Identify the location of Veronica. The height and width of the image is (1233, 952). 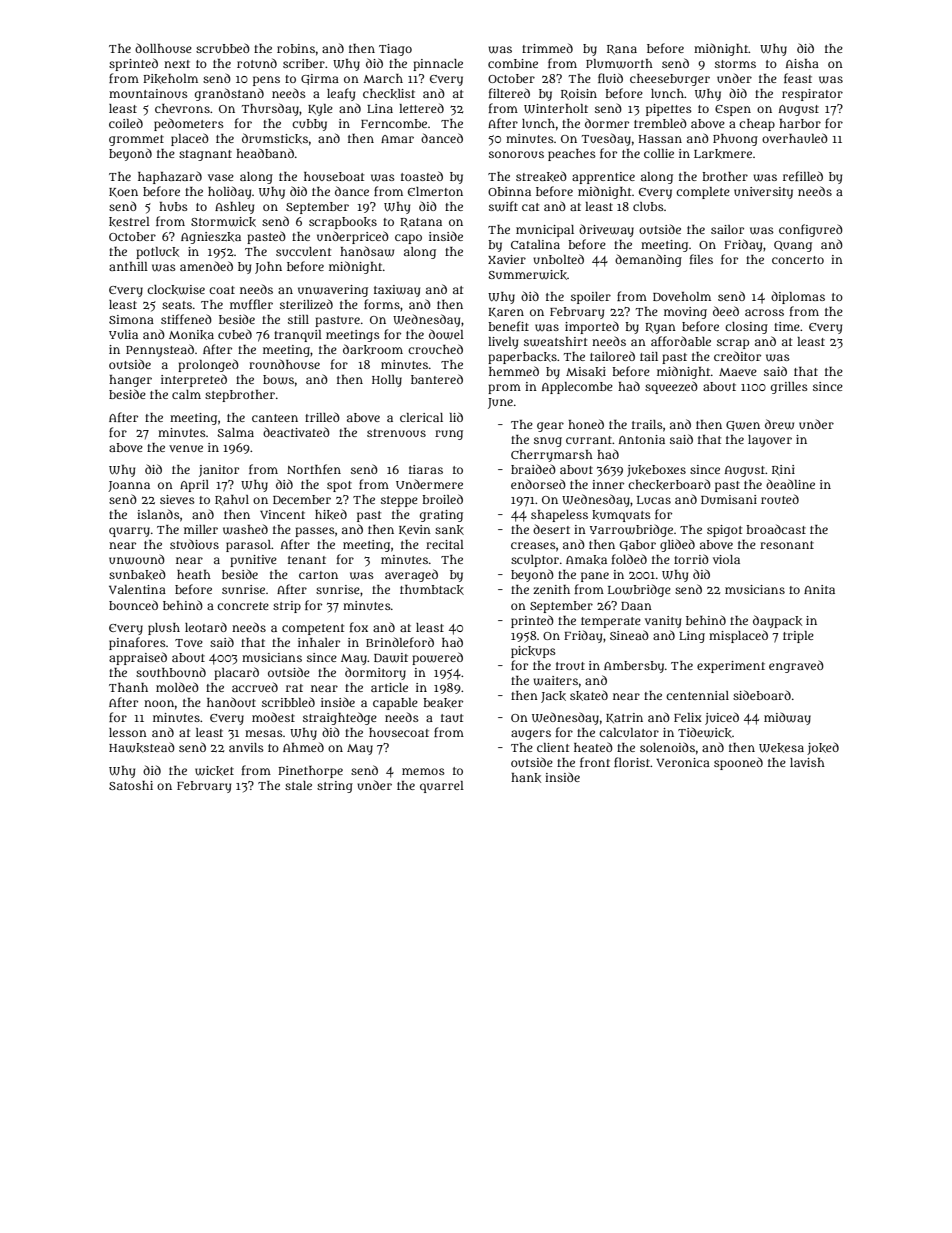
(683, 762).
